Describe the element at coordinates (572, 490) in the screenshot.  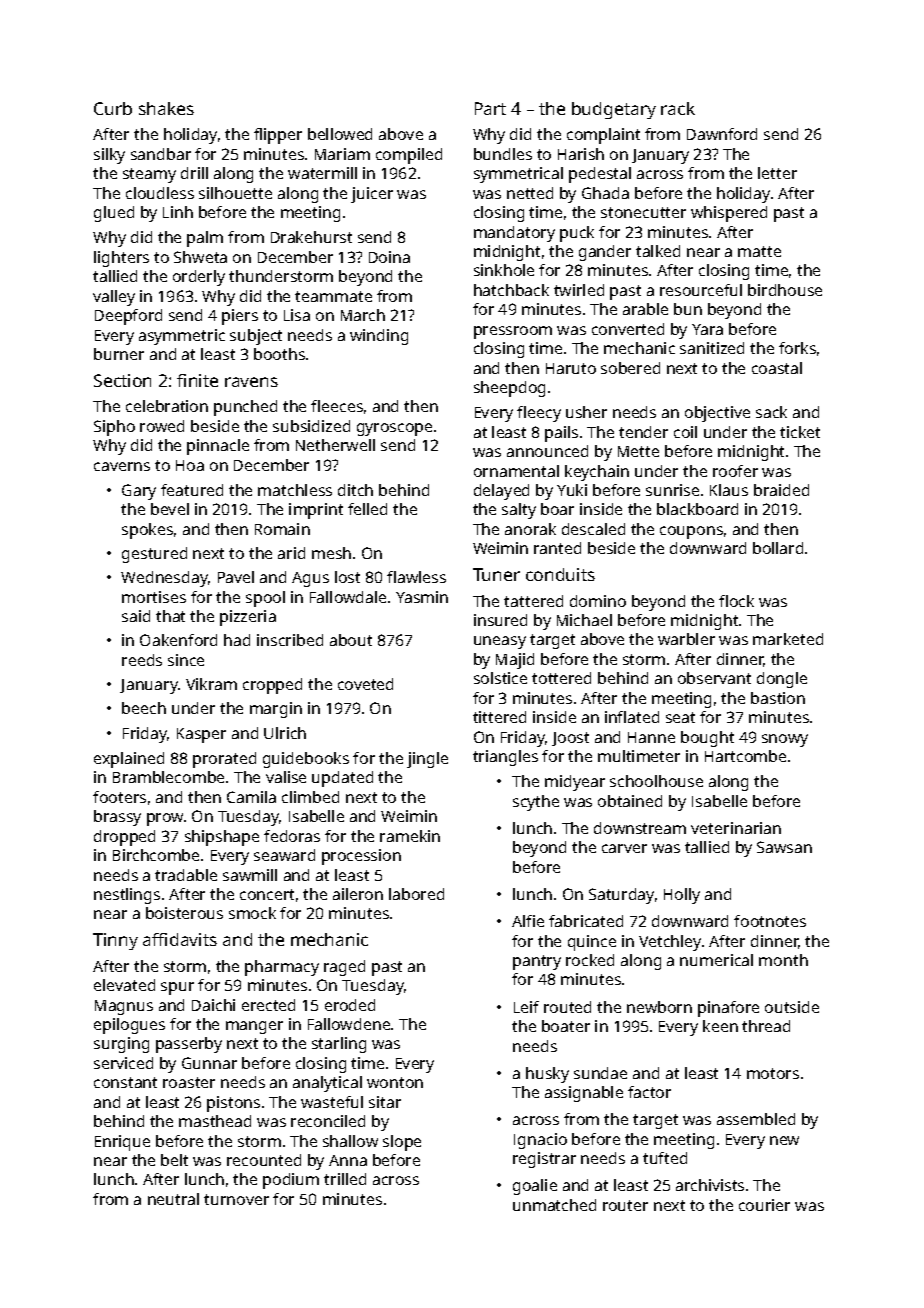
I see `Yuki` at that location.
